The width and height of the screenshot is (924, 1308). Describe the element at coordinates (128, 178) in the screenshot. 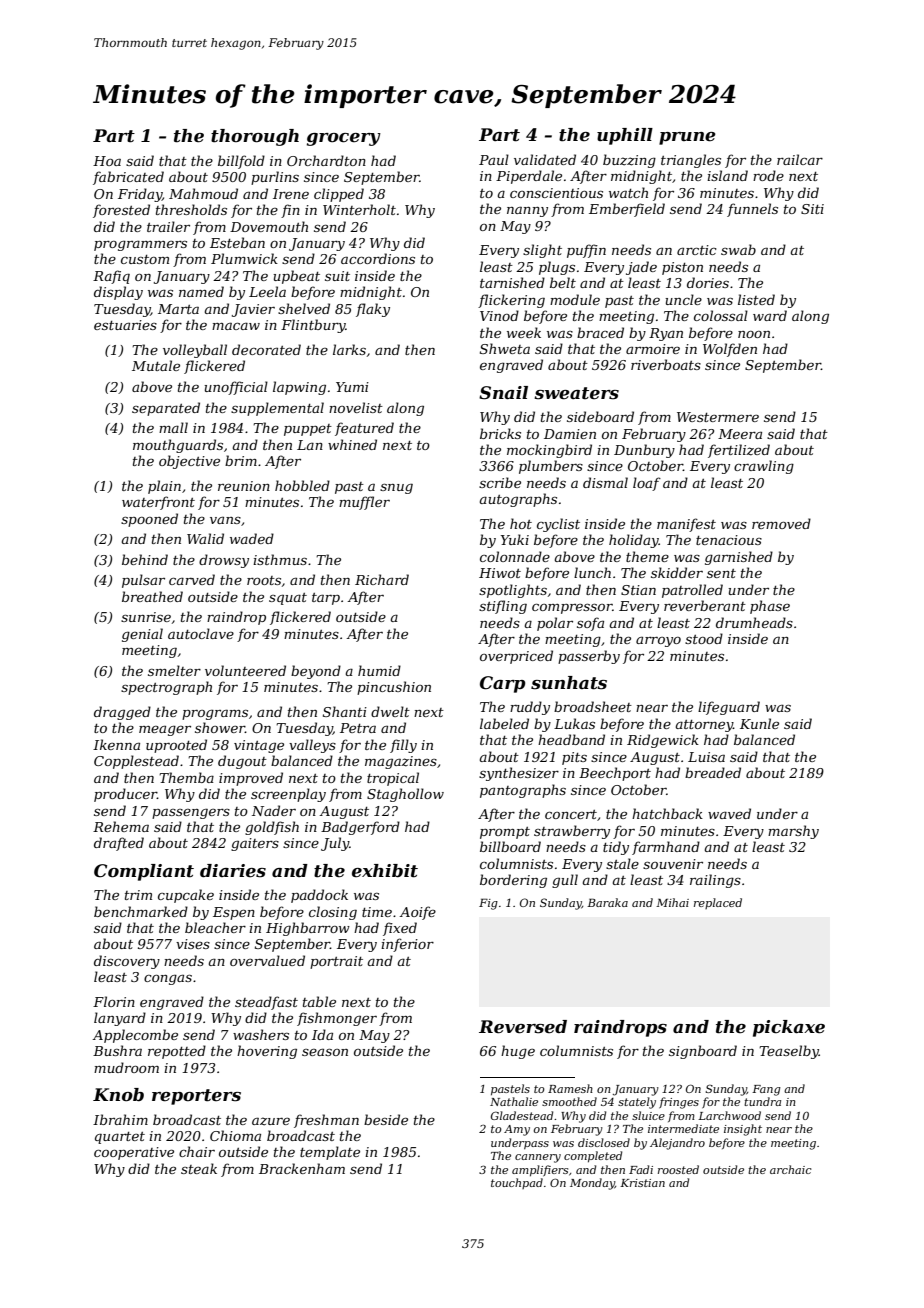

I see `fabricated` at that location.
